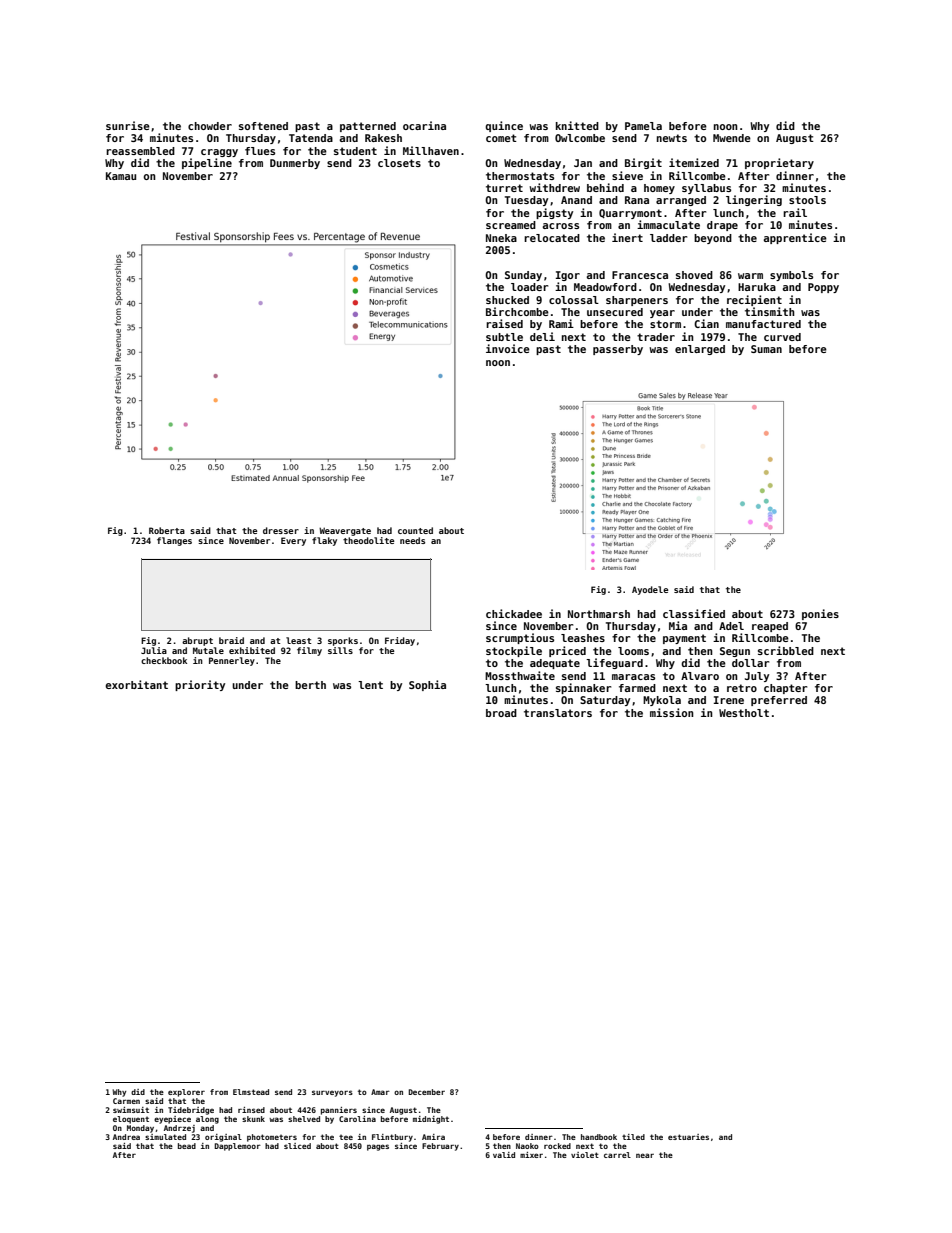 Image resolution: width=952 pixels, height=1233 pixels. Describe the element at coordinates (668, 238) in the page. I see `ladder` at that location.
